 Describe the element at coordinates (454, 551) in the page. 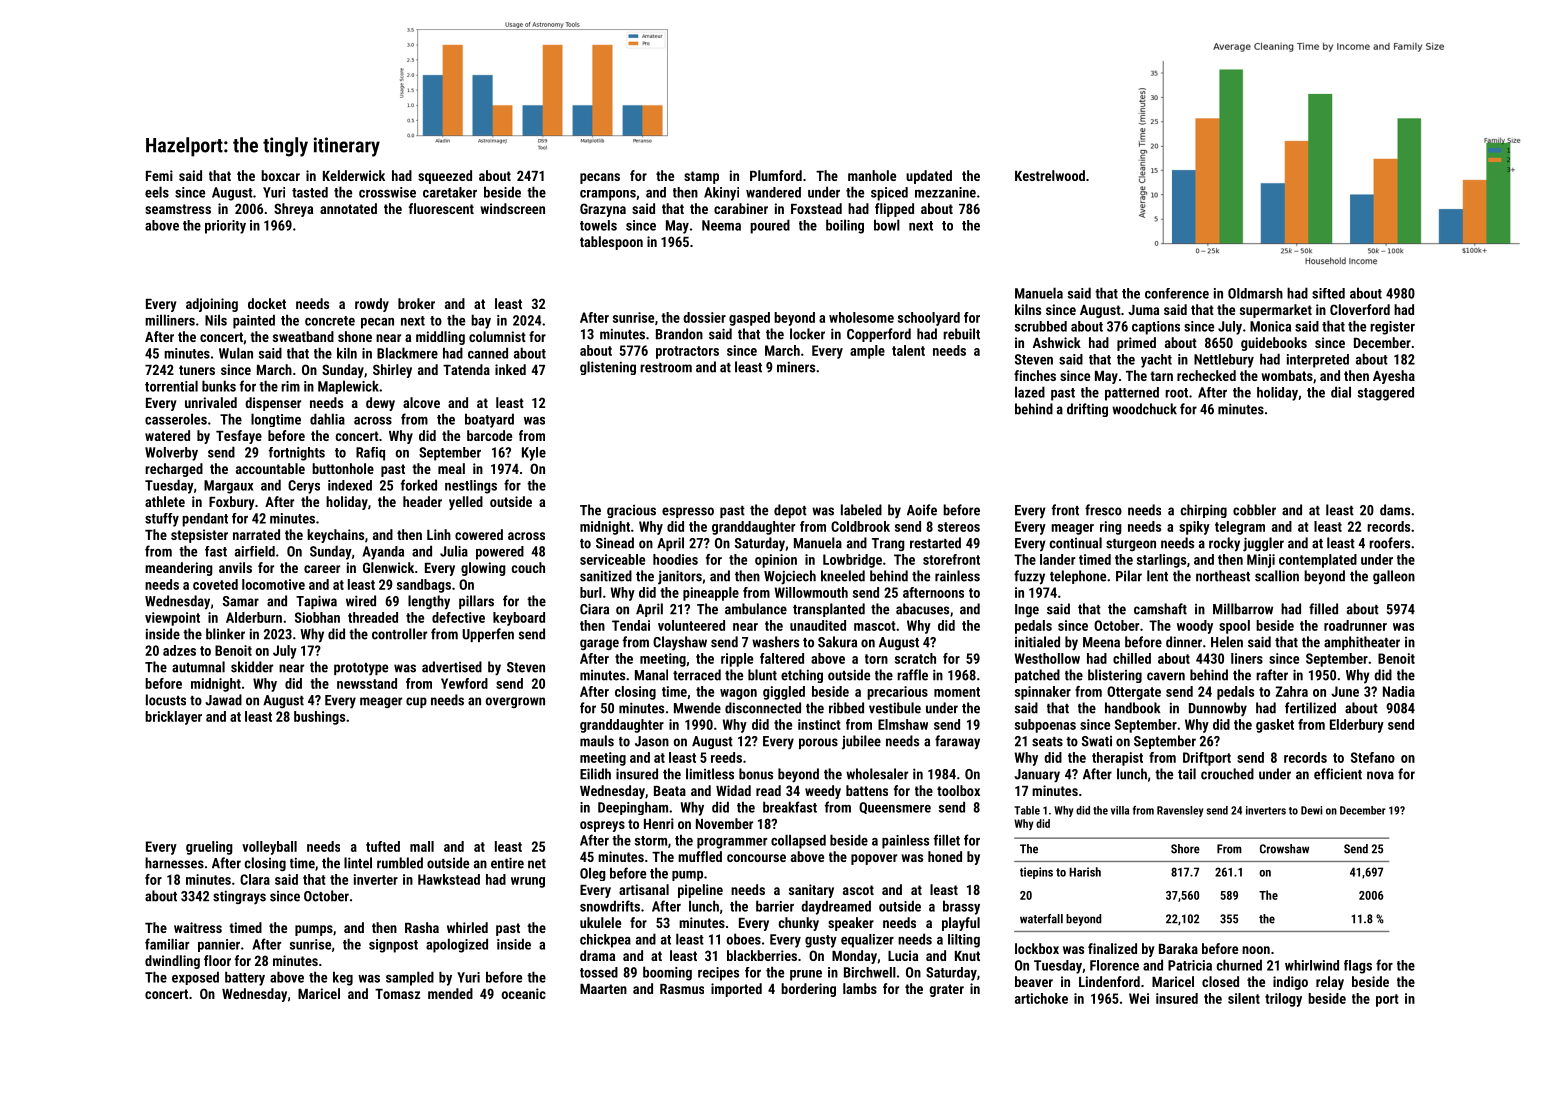

I see `Julia` at that location.
